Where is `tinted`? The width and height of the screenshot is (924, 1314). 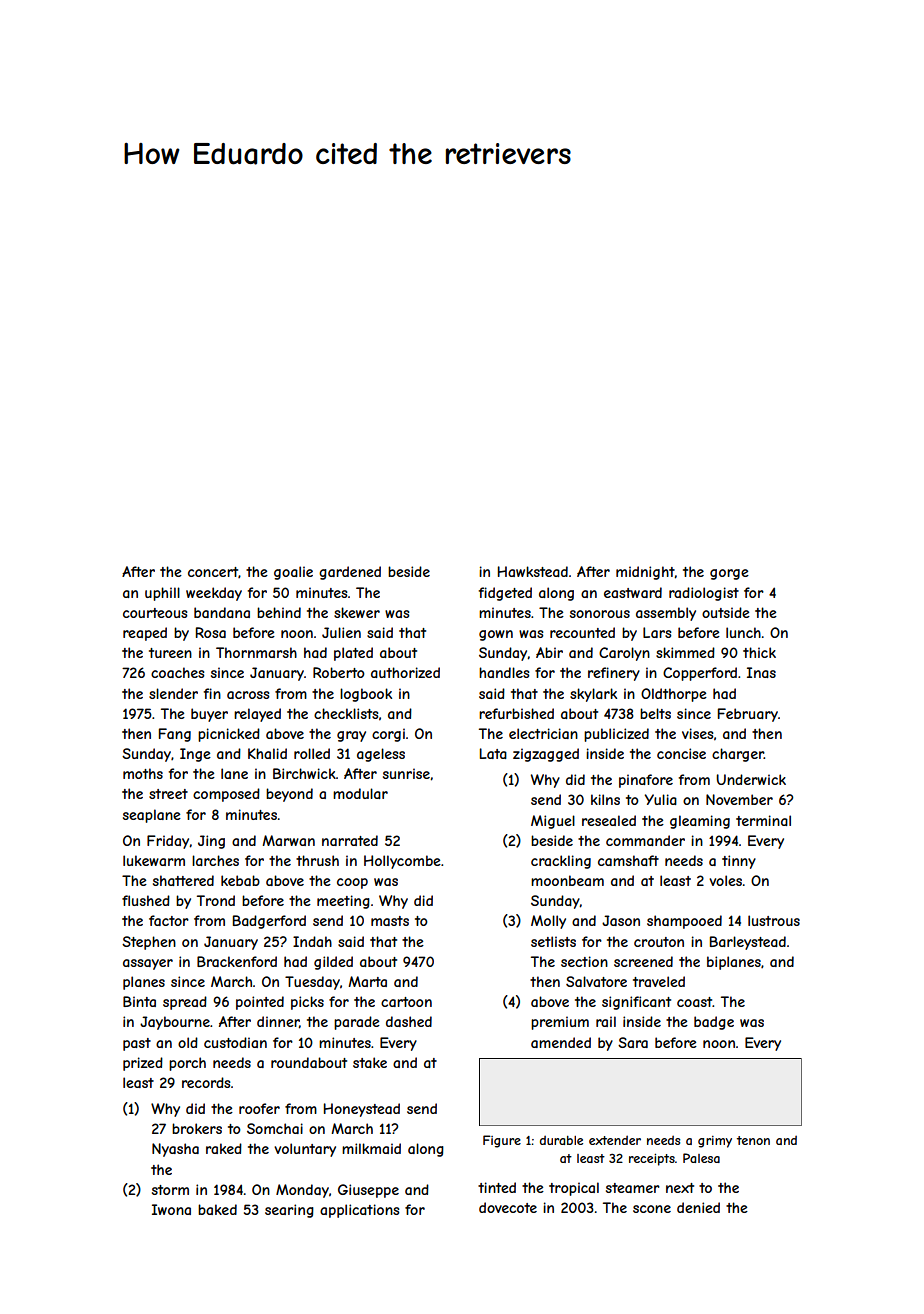
tinted is located at coordinates (497, 1187).
